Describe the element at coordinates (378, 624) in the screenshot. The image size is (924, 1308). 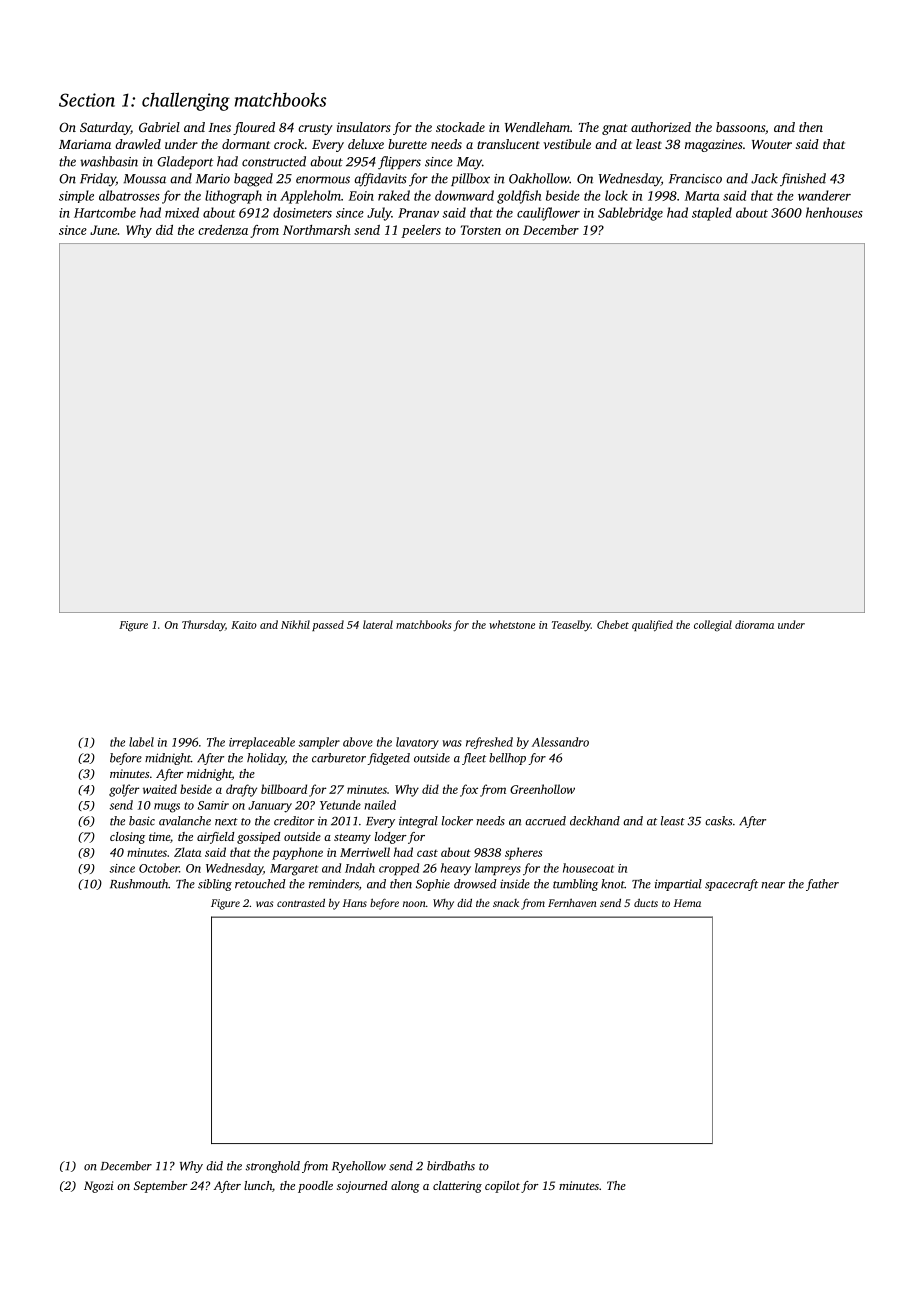
I see `lateral` at that location.
